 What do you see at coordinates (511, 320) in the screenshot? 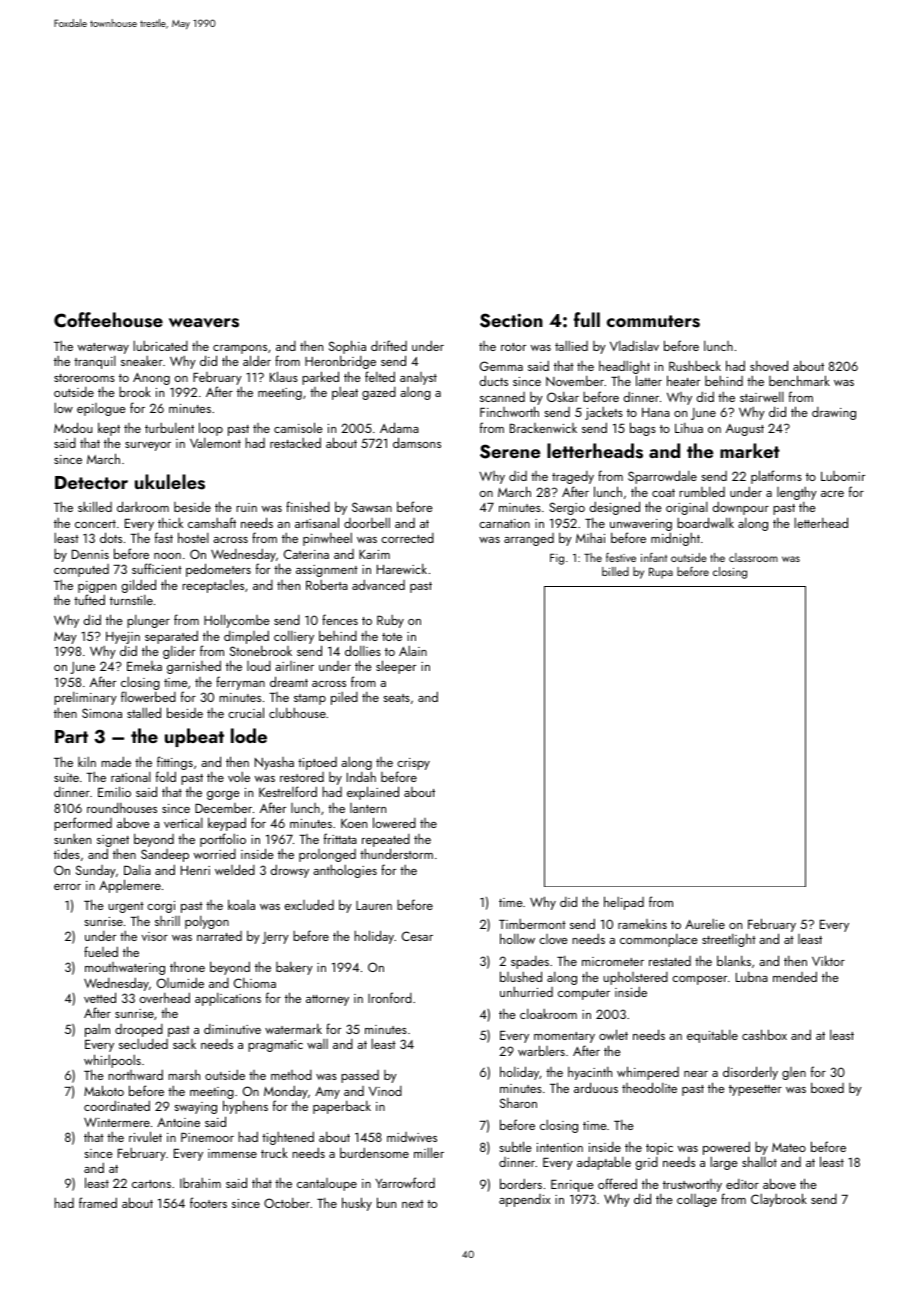
I see `Section` at bounding box center [511, 320].
